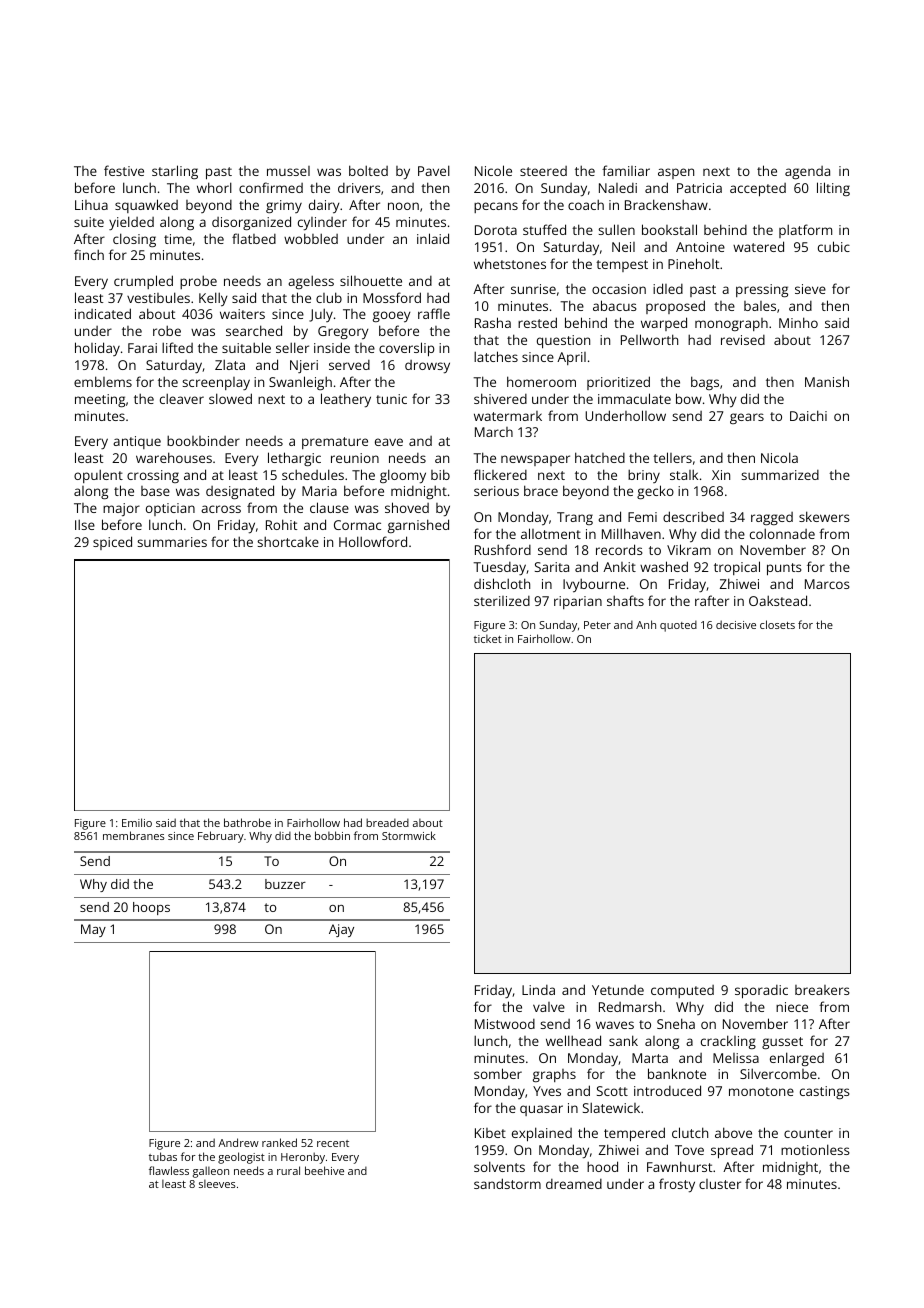 The height and width of the screenshot is (1308, 924). Describe the element at coordinates (822, 990) in the screenshot. I see `breakers` at that location.
